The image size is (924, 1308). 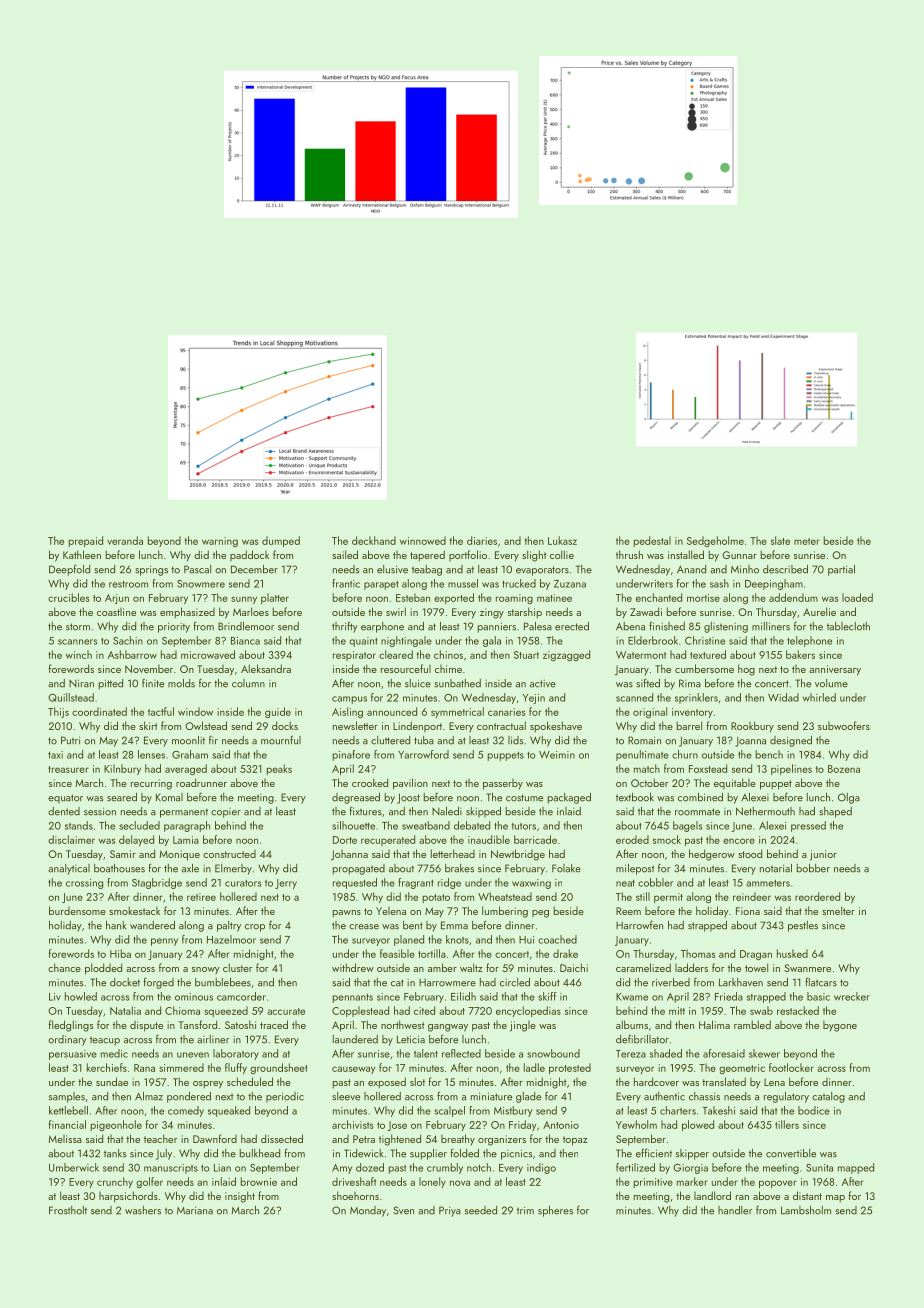 What do you see at coordinates (506, 712) in the document?
I see `canaries` at bounding box center [506, 712].
